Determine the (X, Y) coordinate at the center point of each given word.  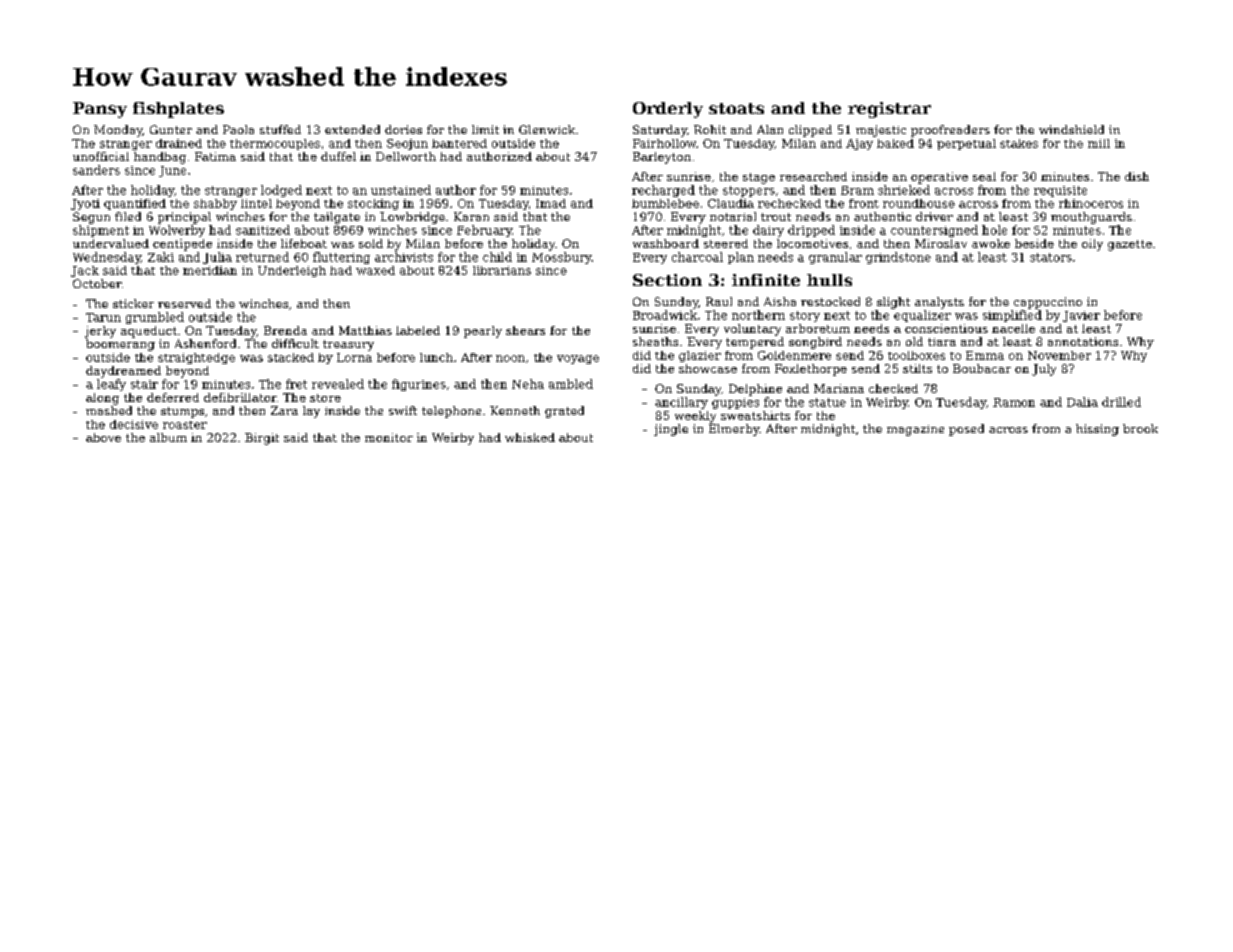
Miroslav (941, 243)
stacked (291, 357)
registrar (889, 110)
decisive (134, 424)
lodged (281, 191)
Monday (118, 131)
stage (759, 178)
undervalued (111, 243)
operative (939, 178)
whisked (530, 437)
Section (667, 280)
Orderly (668, 110)
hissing (1097, 430)
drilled (1121, 402)
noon (510, 358)
